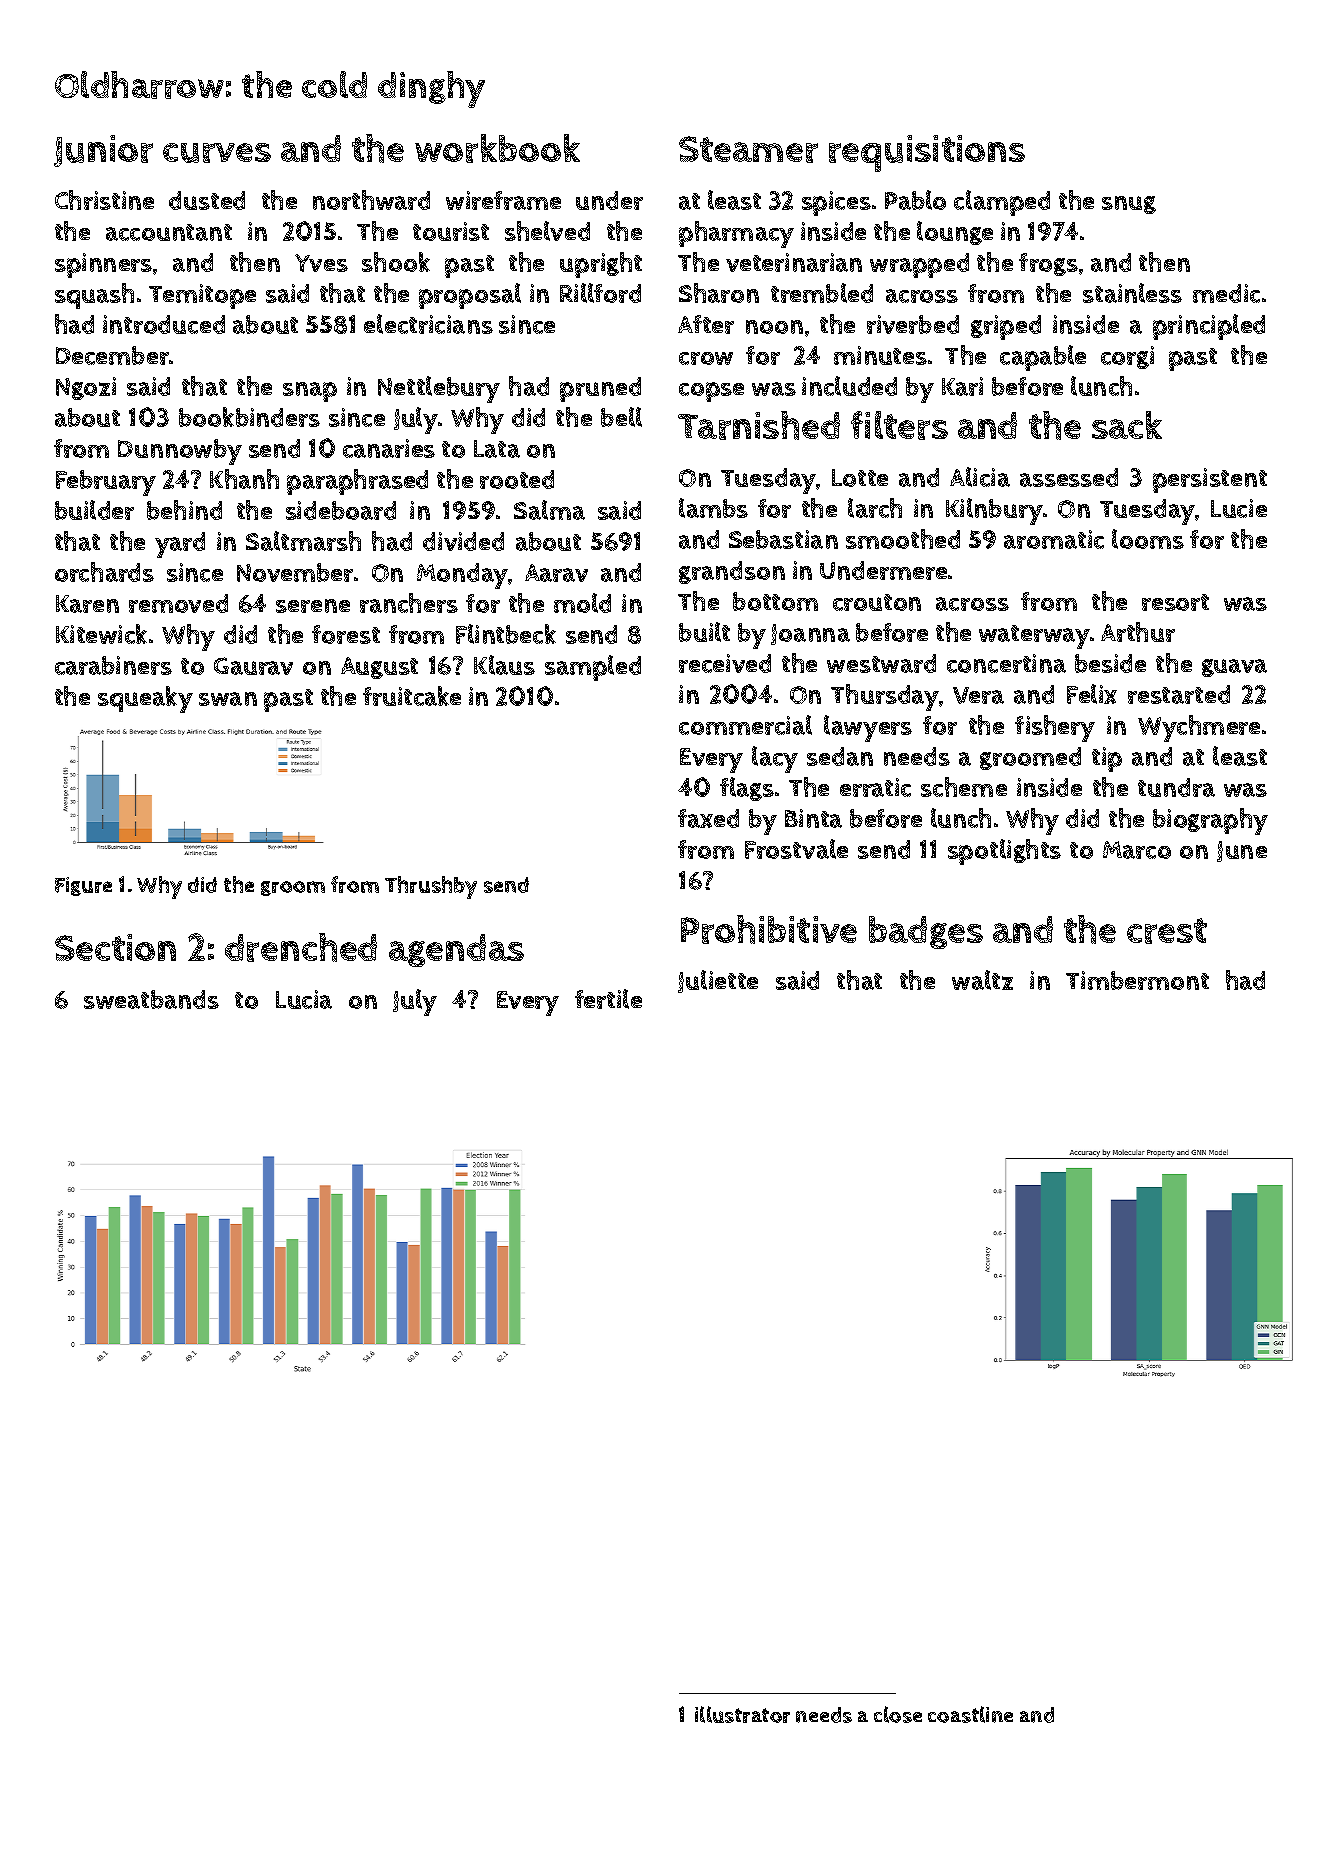  Describe the element at coordinates (207, 200) in the image. I see `dusted` at that location.
